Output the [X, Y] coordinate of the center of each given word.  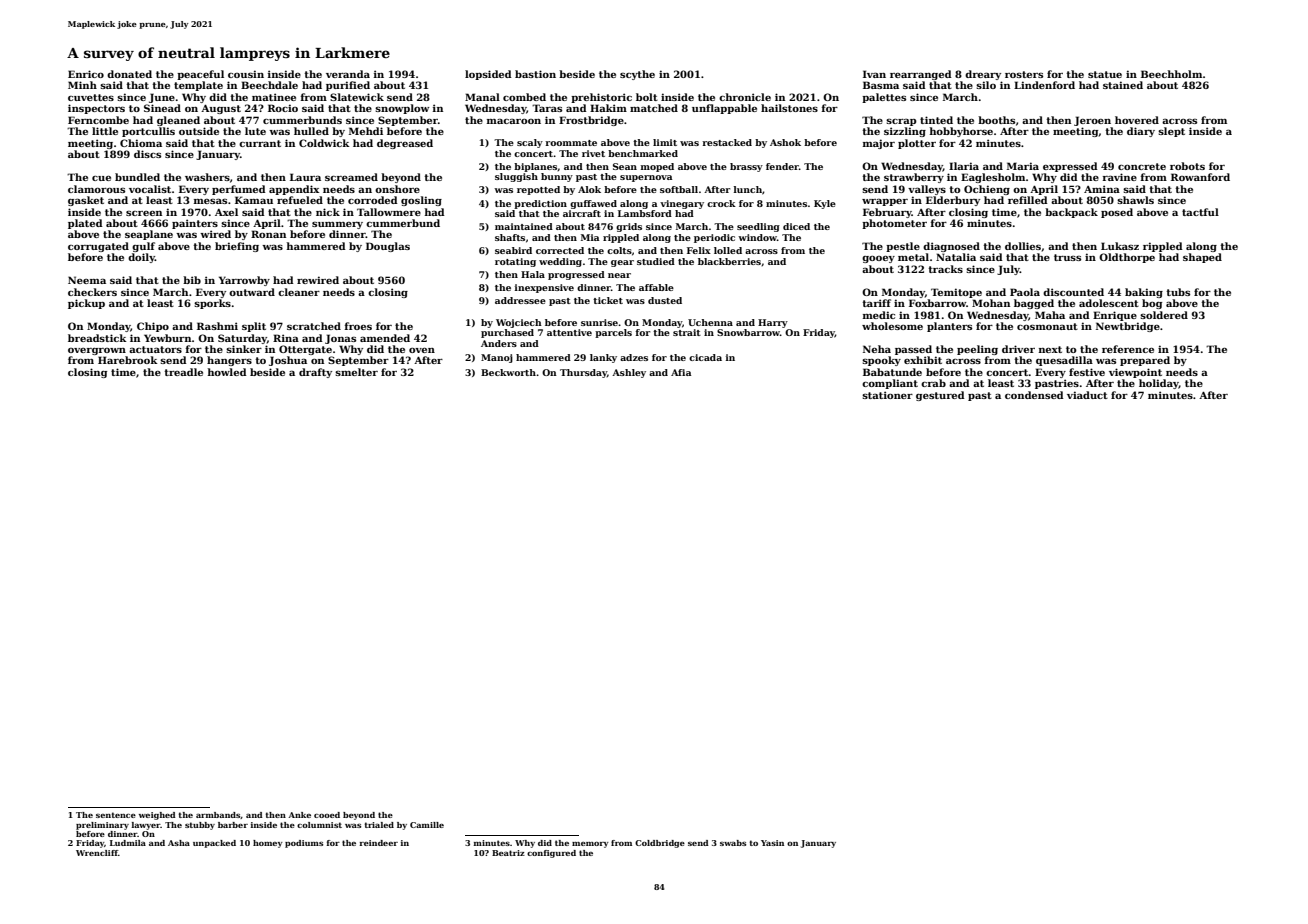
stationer [887, 395]
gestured [940, 396]
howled [227, 372]
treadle [183, 372]
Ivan [874, 74]
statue [1105, 74]
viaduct [1087, 395]
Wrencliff [97, 853]
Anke [299, 815]
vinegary [682, 204]
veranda [348, 74]
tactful [1200, 212]
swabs [733, 843]
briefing [237, 247]
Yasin [772, 843]
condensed [1034, 395]
